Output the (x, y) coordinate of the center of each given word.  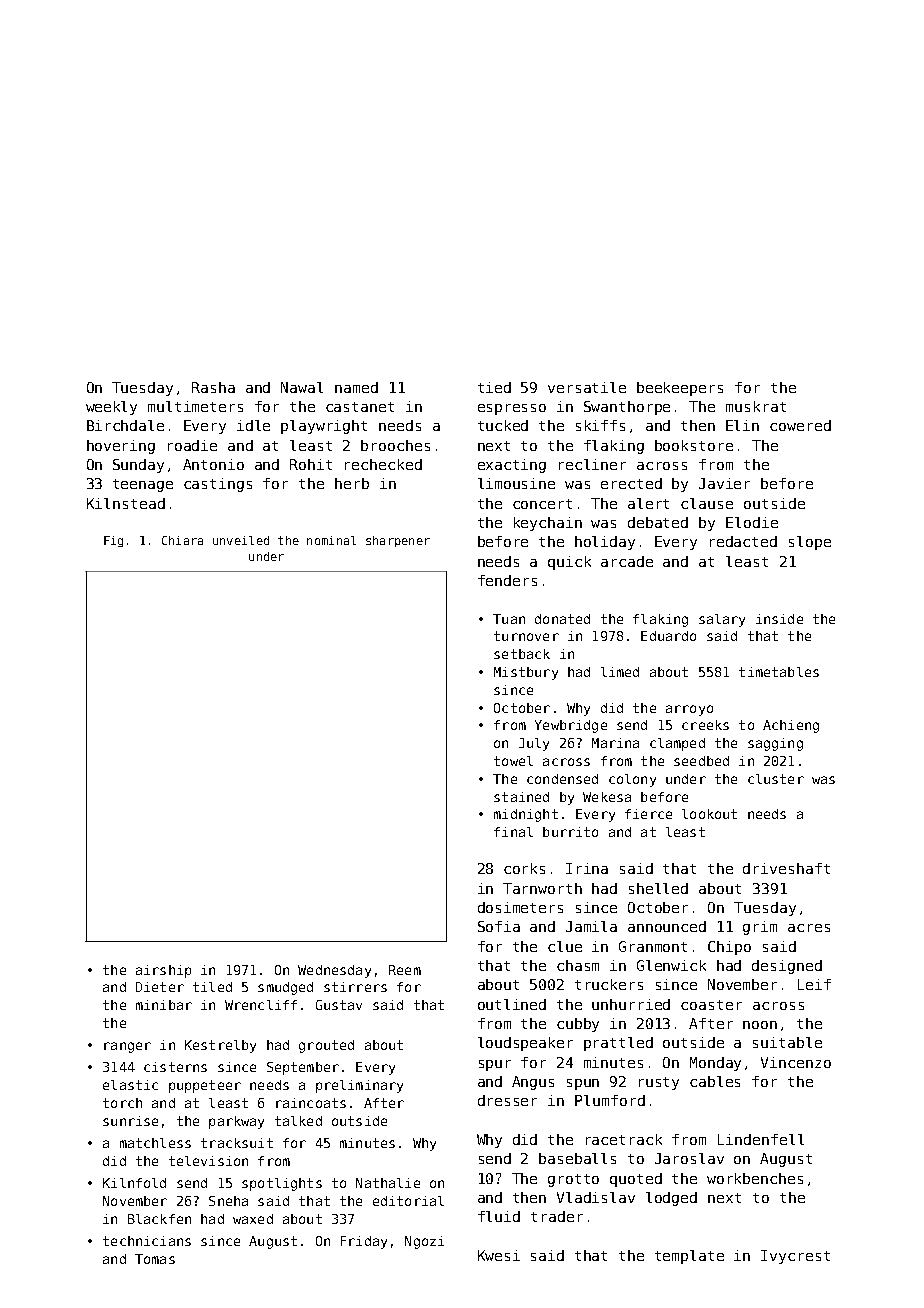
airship (163, 971)
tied (494, 387)
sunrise (130, 1121)
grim (760, 928)
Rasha (213, 387)
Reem (405, 970)
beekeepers (680, 389)
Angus (533, 1083)
